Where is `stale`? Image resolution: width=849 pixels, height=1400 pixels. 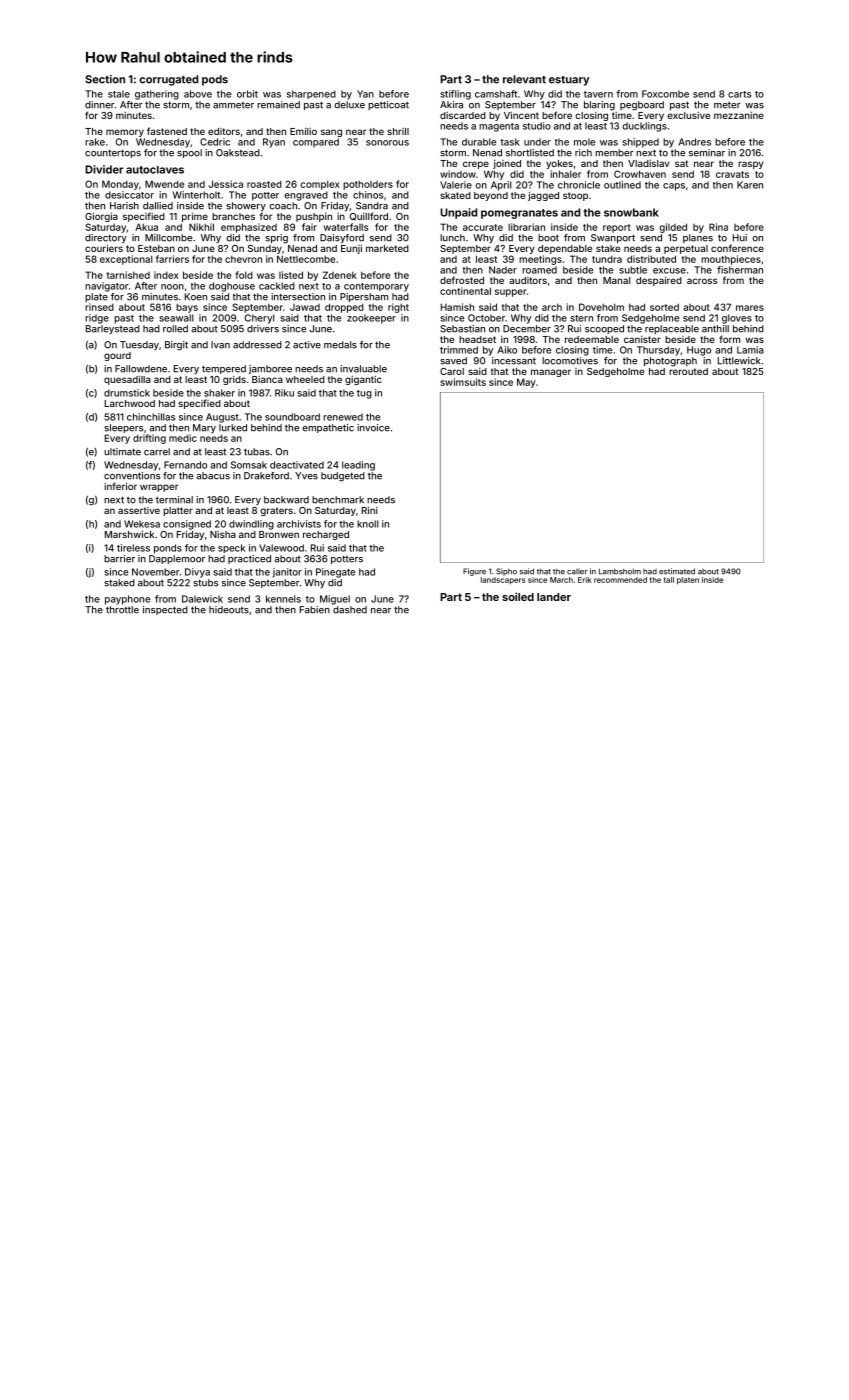 stale is located at coordinates (119, 94).
